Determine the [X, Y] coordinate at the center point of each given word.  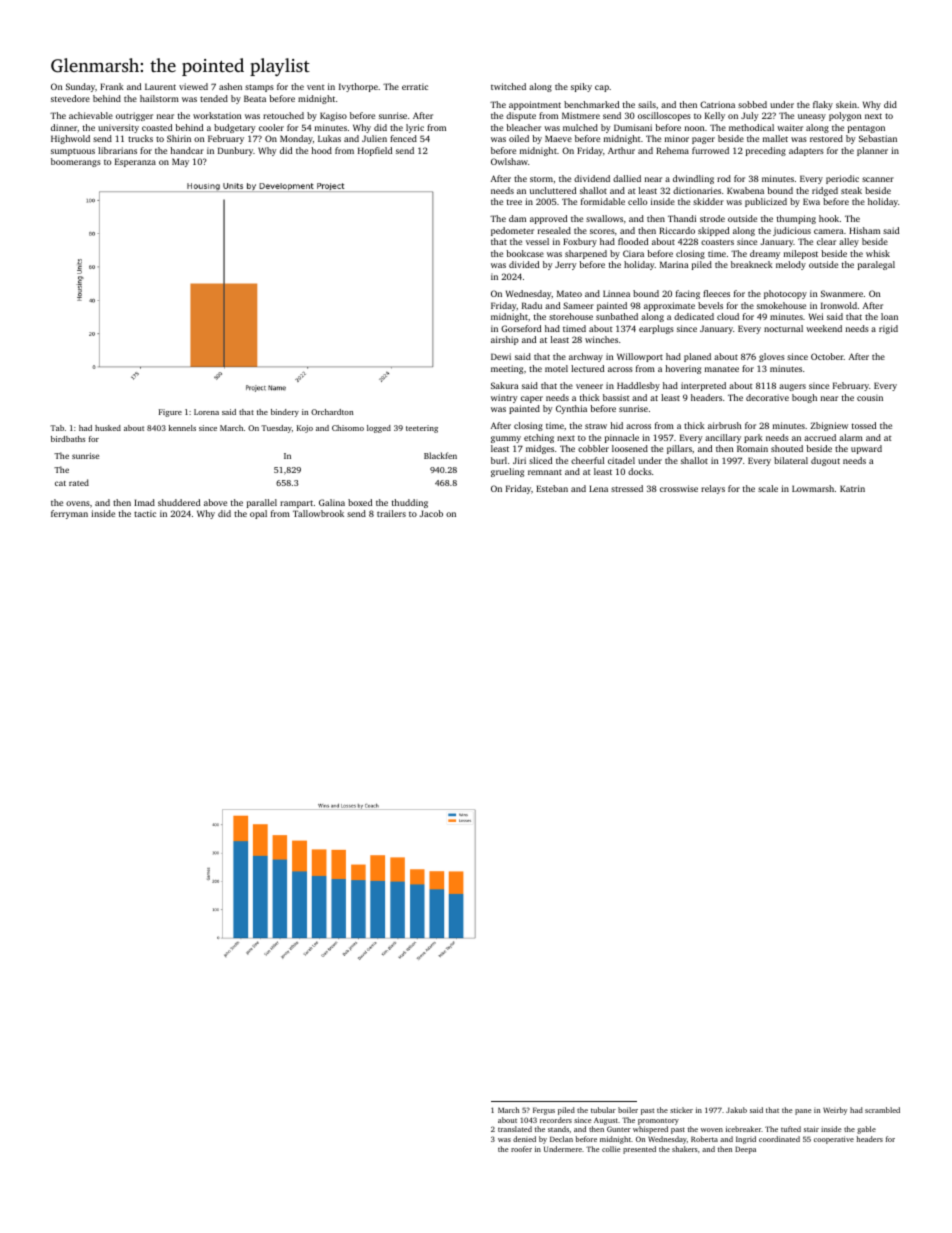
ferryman [69, 514]
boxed [360, 502]
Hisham [864, 230]
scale [768, 488]
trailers [391, 513]
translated [515, 1129]
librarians [117, 150]
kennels [182, 428]
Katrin [852, 488]
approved [548, 219]
